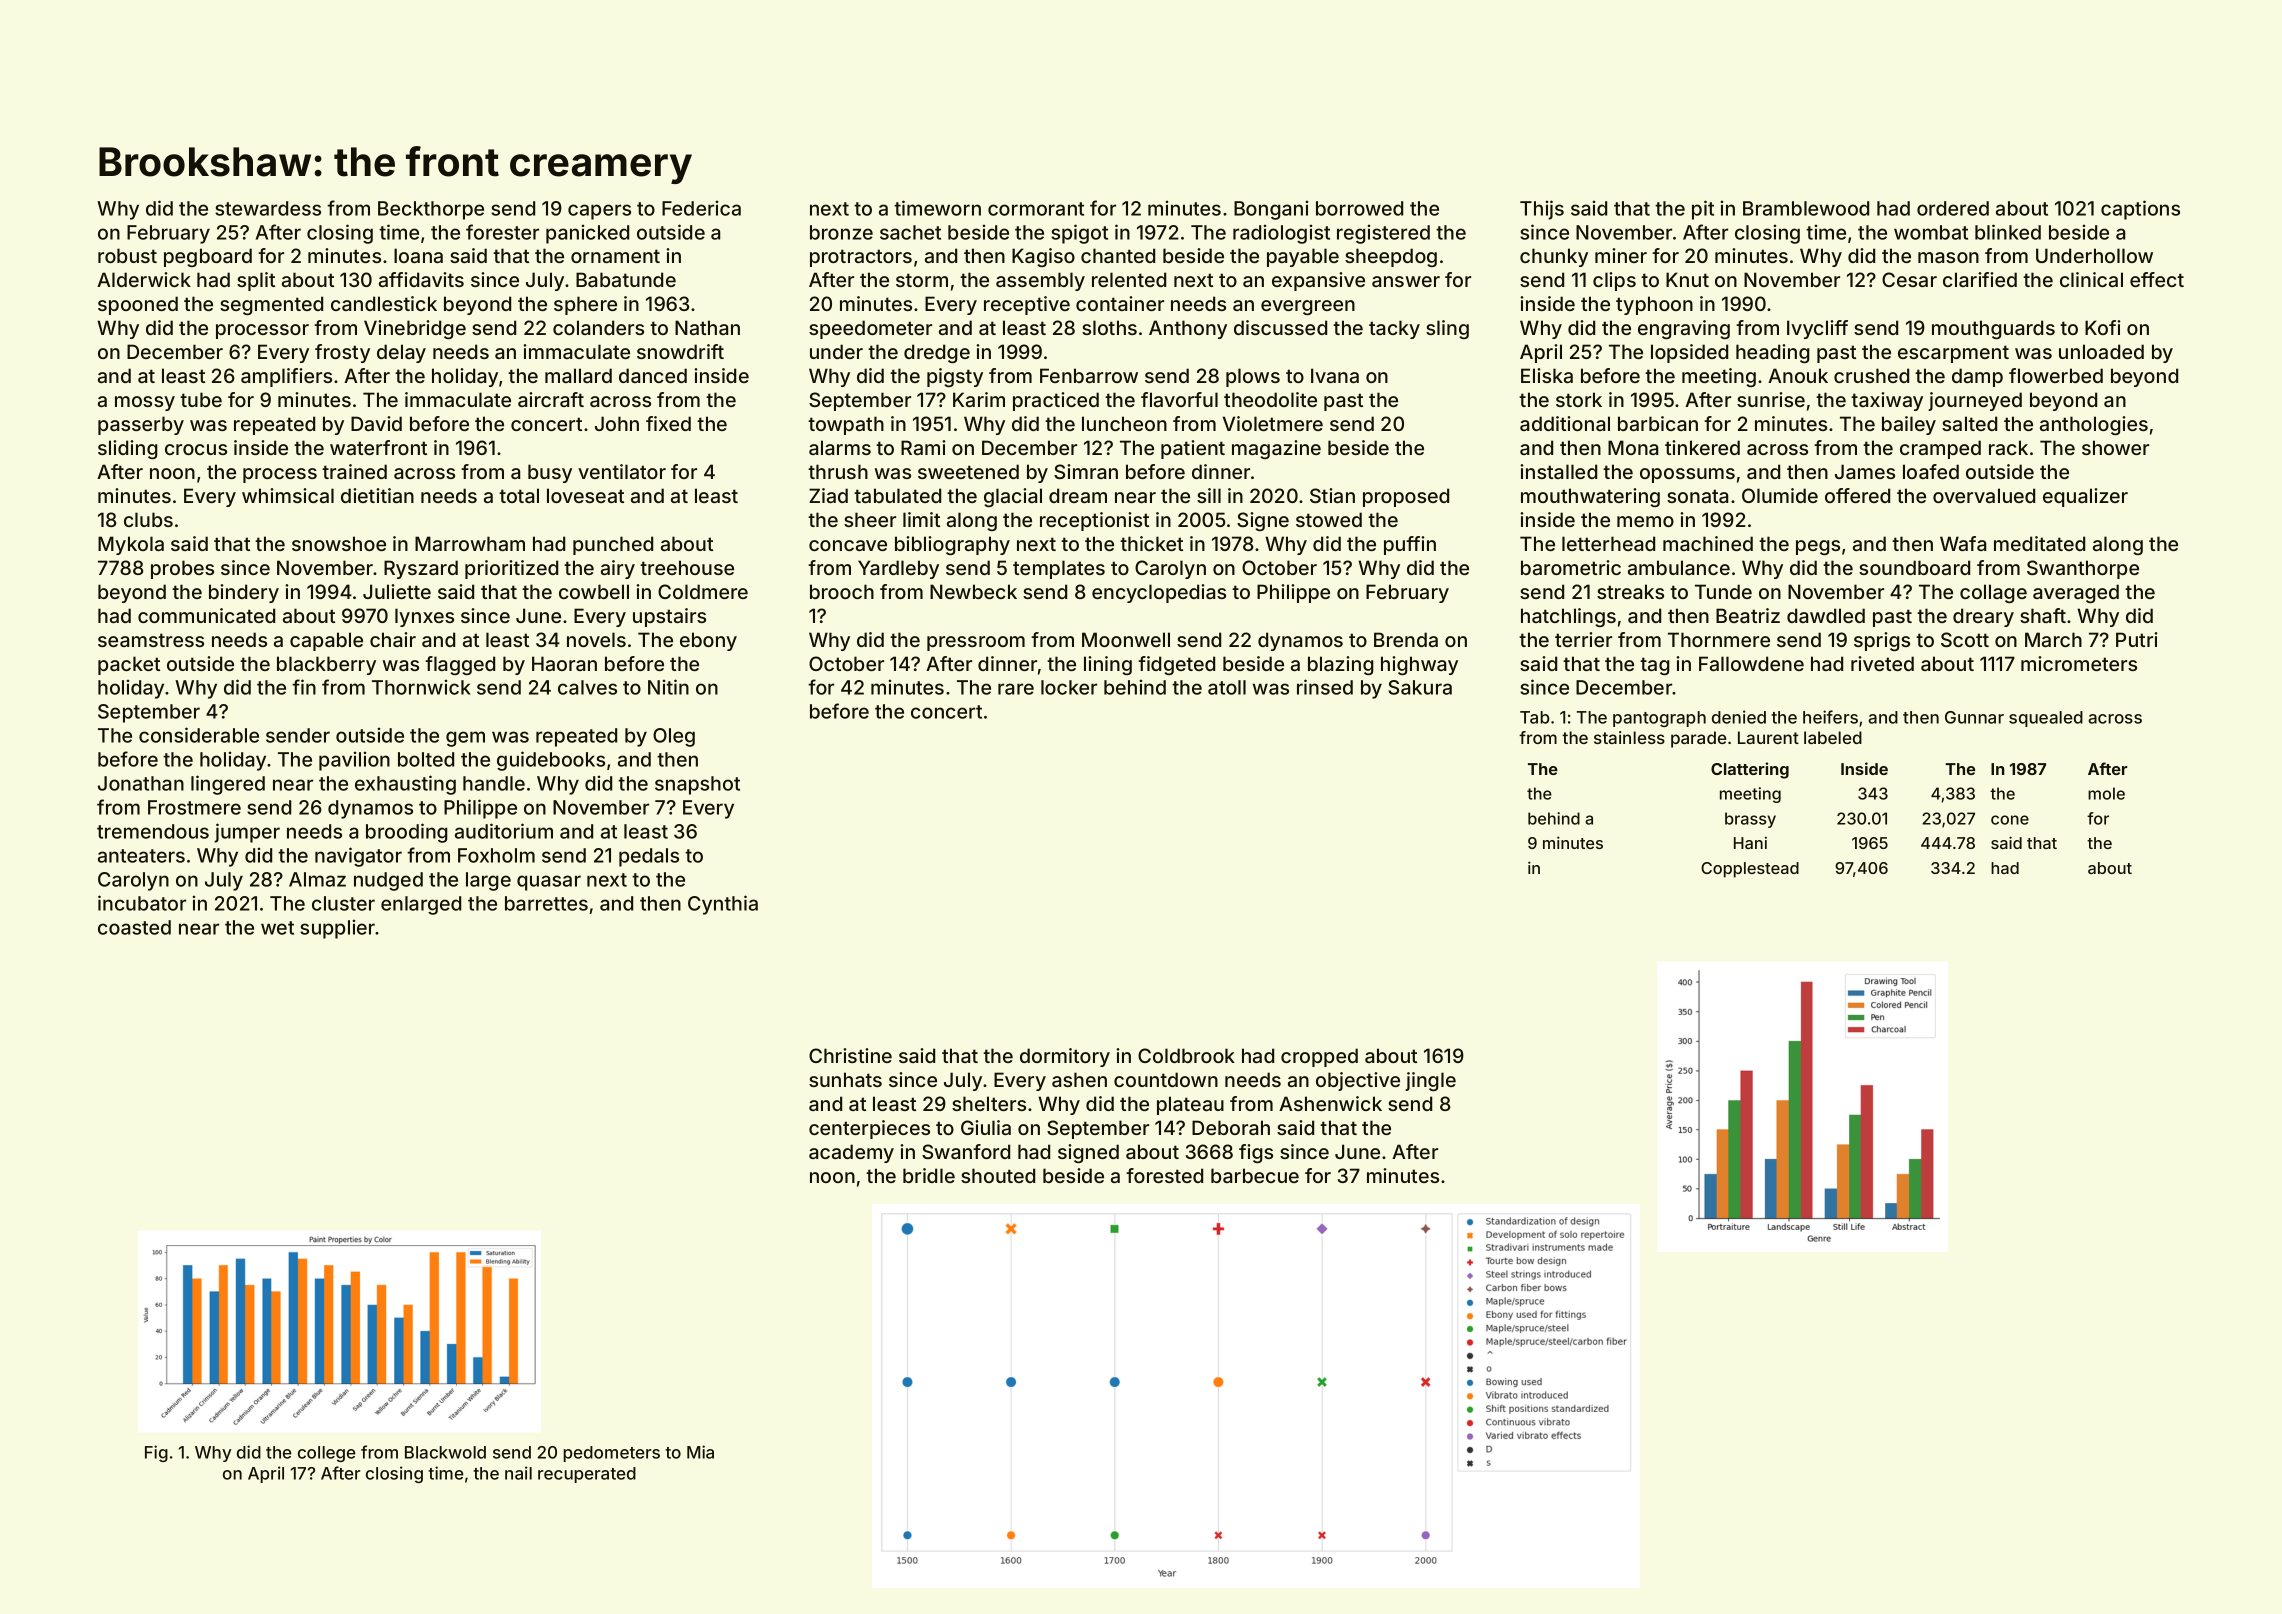 Image resolution: width=2282 pixels, height=1614 pixels. What do you see at coordinates (1865, 471) in the screenshot?
I see `James` at bounding box center [1865, 471].
